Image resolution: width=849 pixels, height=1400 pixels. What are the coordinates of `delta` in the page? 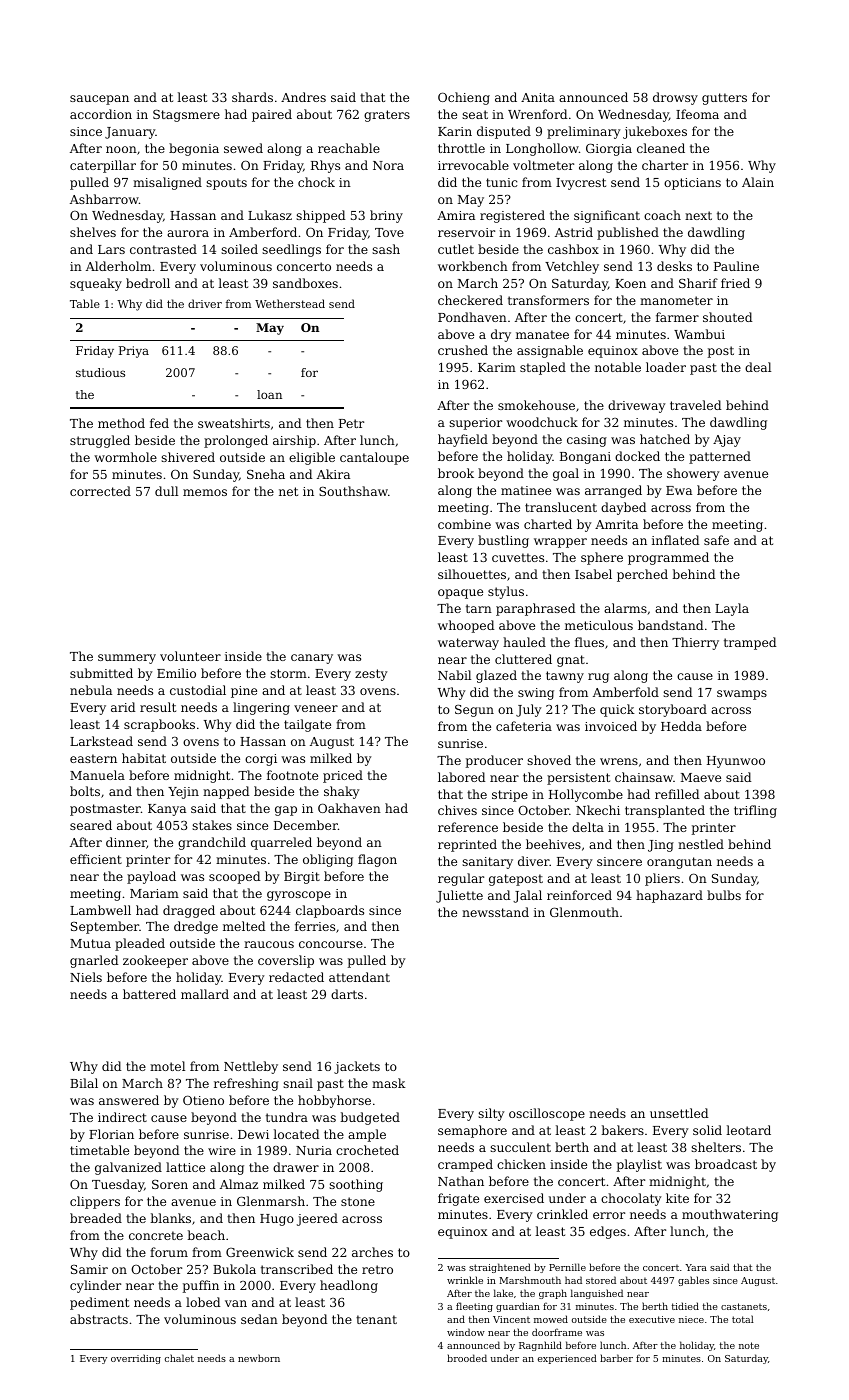 It's located at (588, 827).
